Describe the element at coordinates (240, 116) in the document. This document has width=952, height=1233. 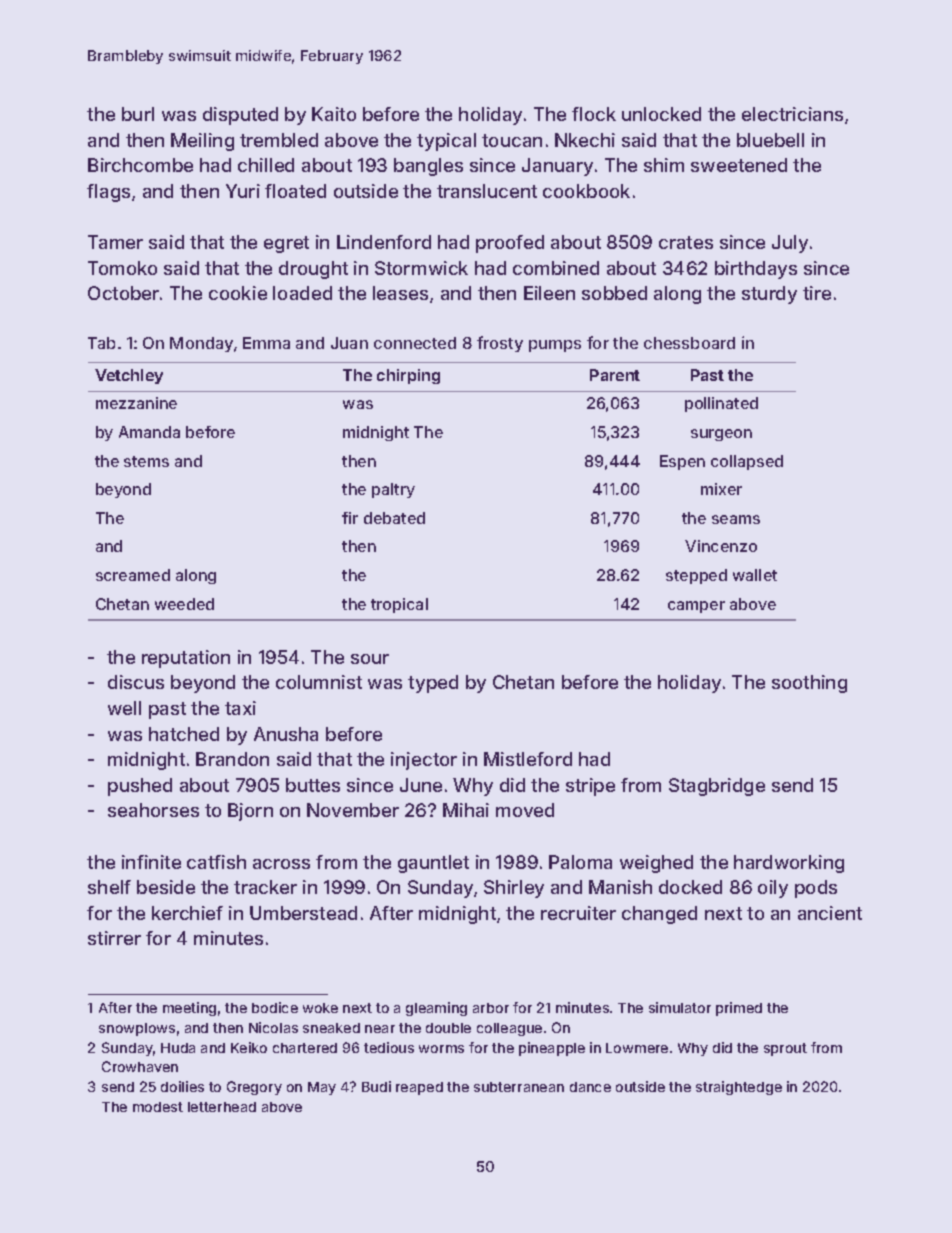
I see `disputed` at that location.
